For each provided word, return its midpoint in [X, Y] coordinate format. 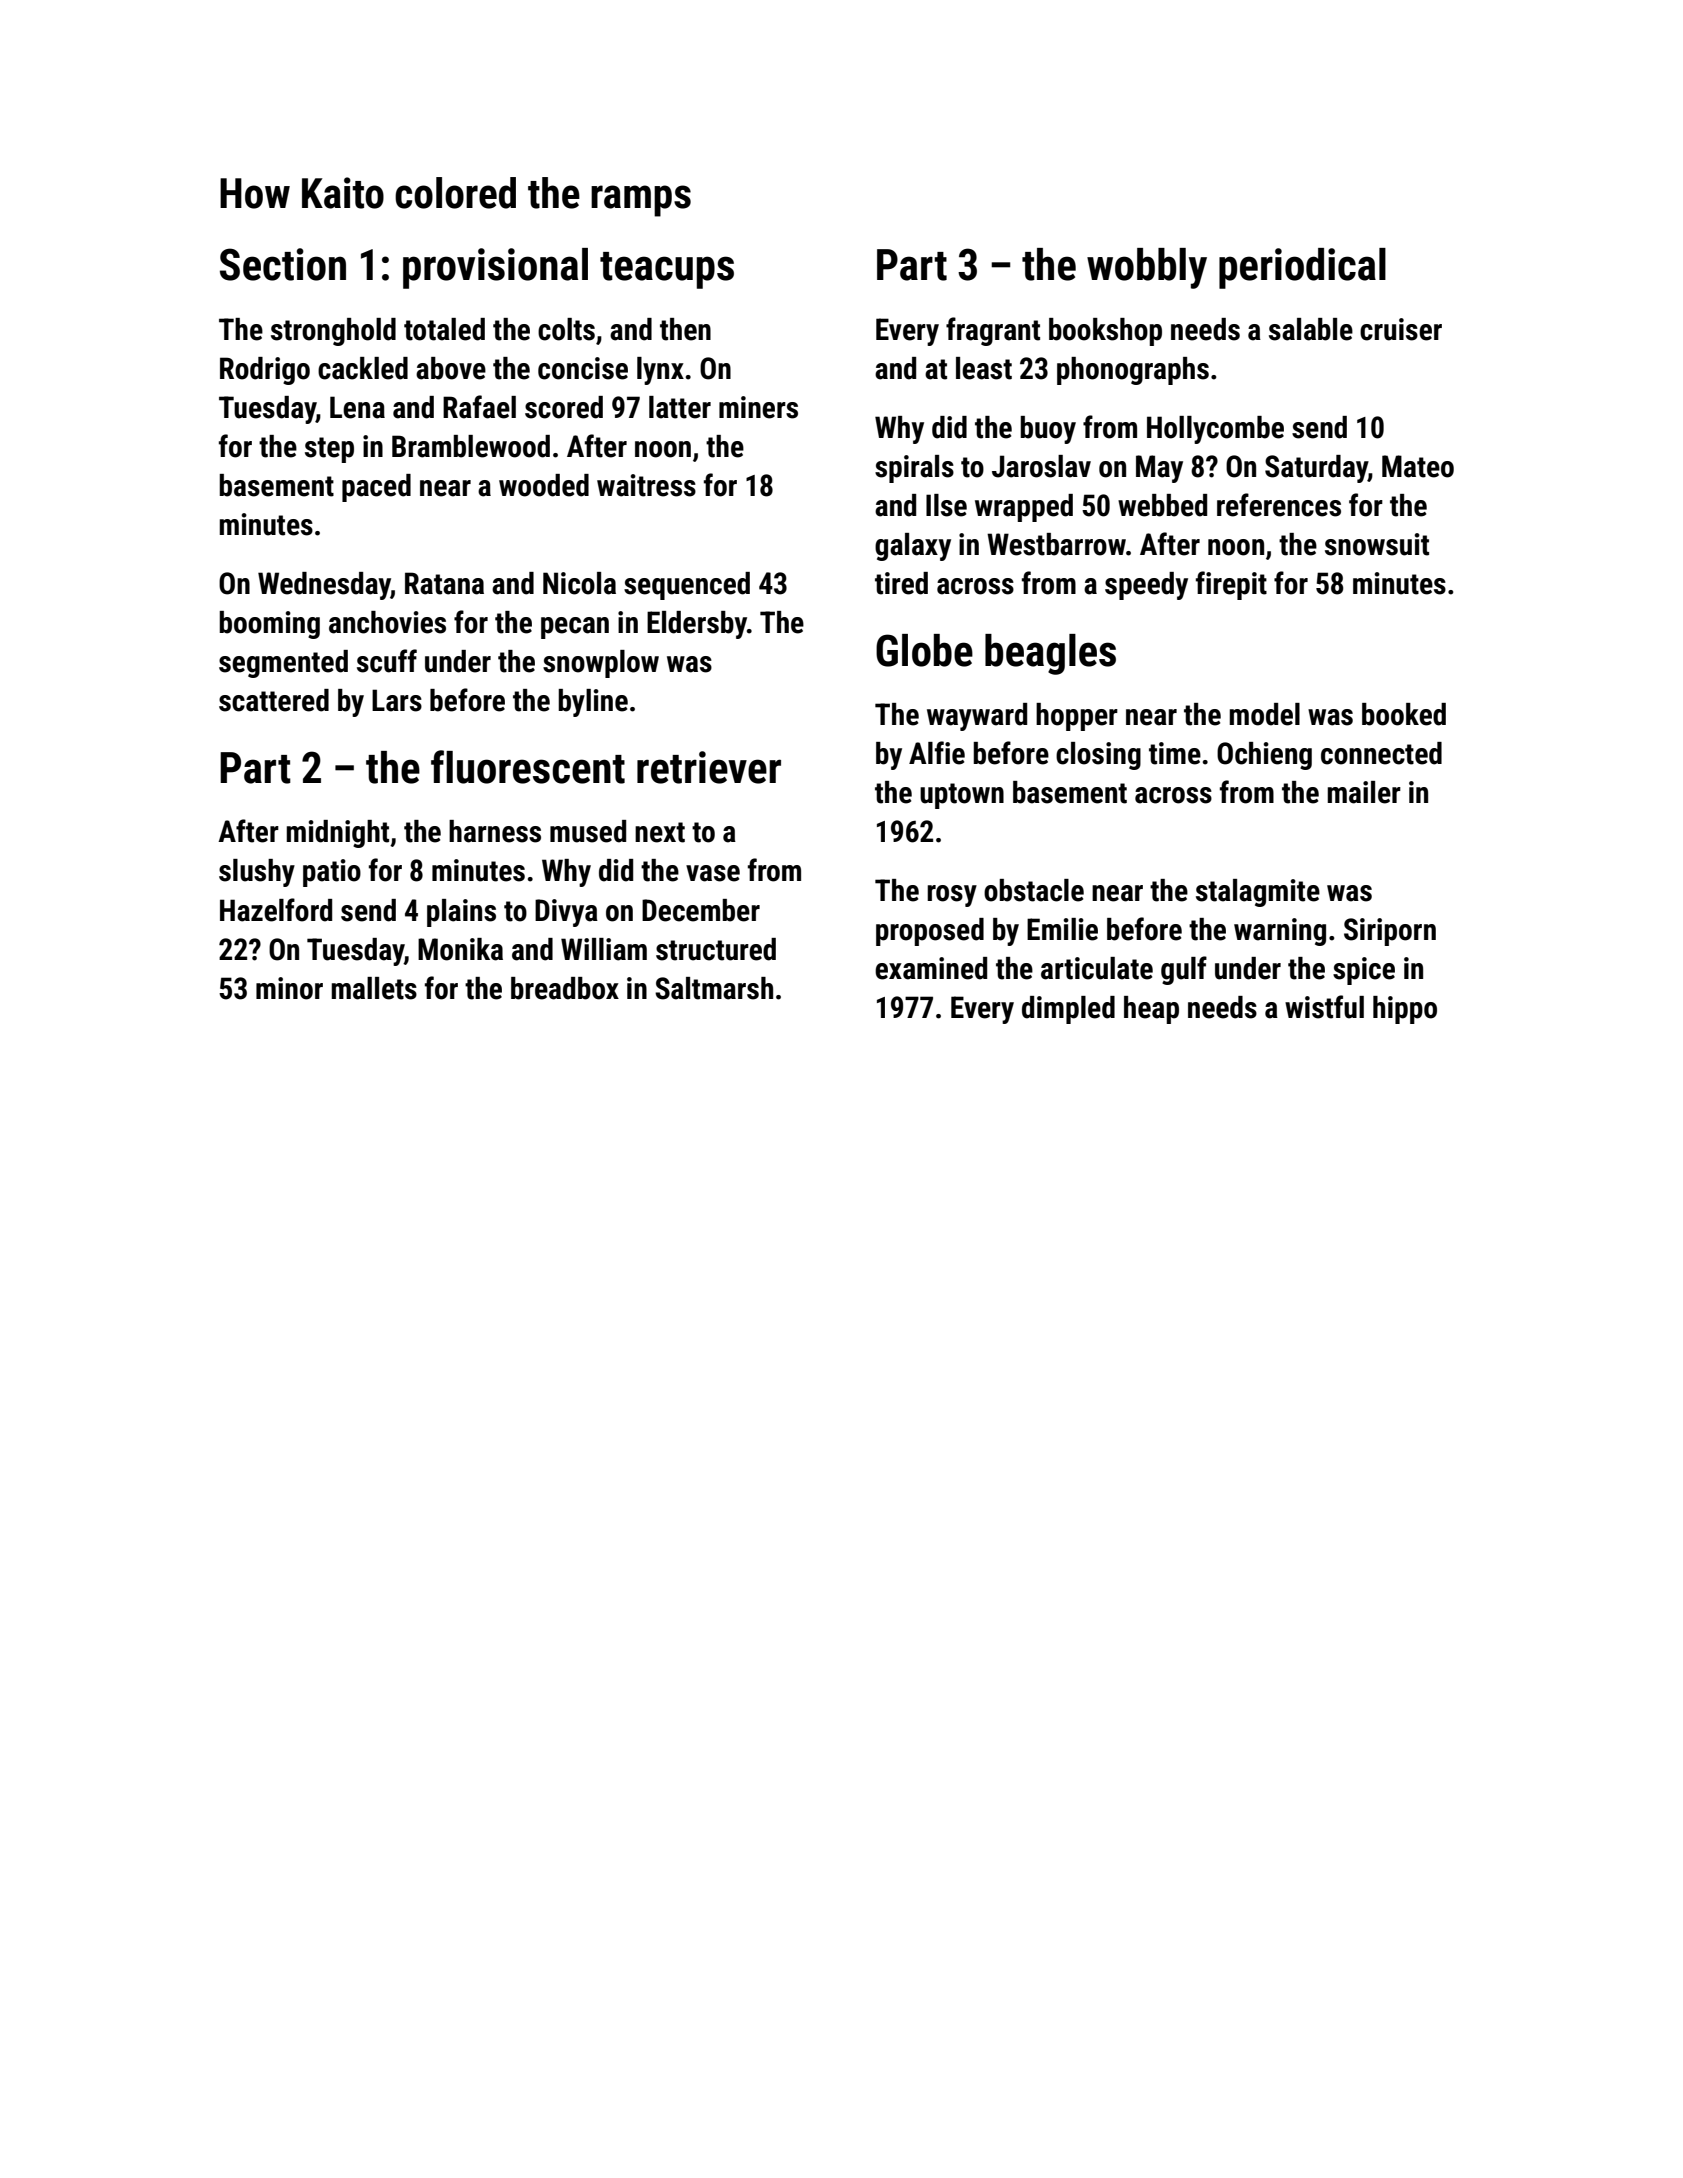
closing [1098, 756]
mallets [374, 988]
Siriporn [1390, 932]
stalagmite [1258, 893]
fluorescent [528, 767]
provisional [495, 268]
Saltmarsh [714, 988]
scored [564, 407]
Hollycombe [1215, 430]
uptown [962, 796]
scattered [274, 700]
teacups [667, 270]
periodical [1302, 268]
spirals [914, 469]
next [660, 832]
